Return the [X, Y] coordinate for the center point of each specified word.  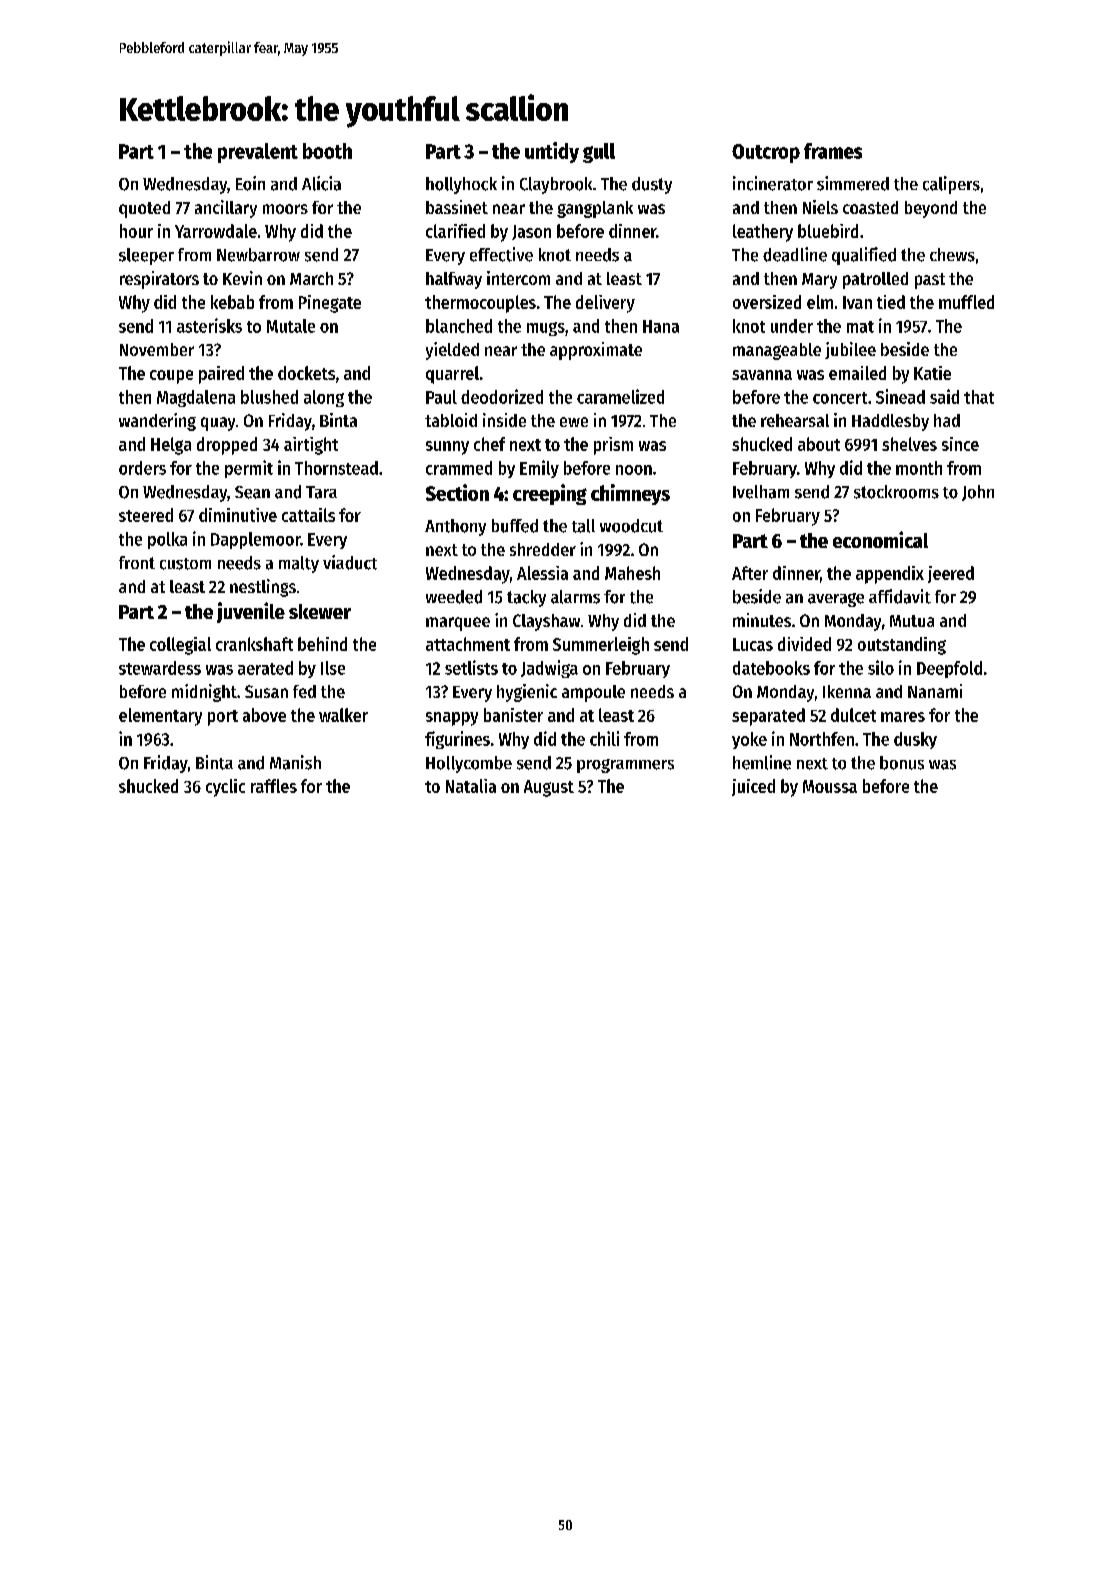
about [819, 444]
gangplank [595, 209]
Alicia [321, 183]
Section [457, 492]
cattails [308, 515]
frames [833, 151]
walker [343, 715]
